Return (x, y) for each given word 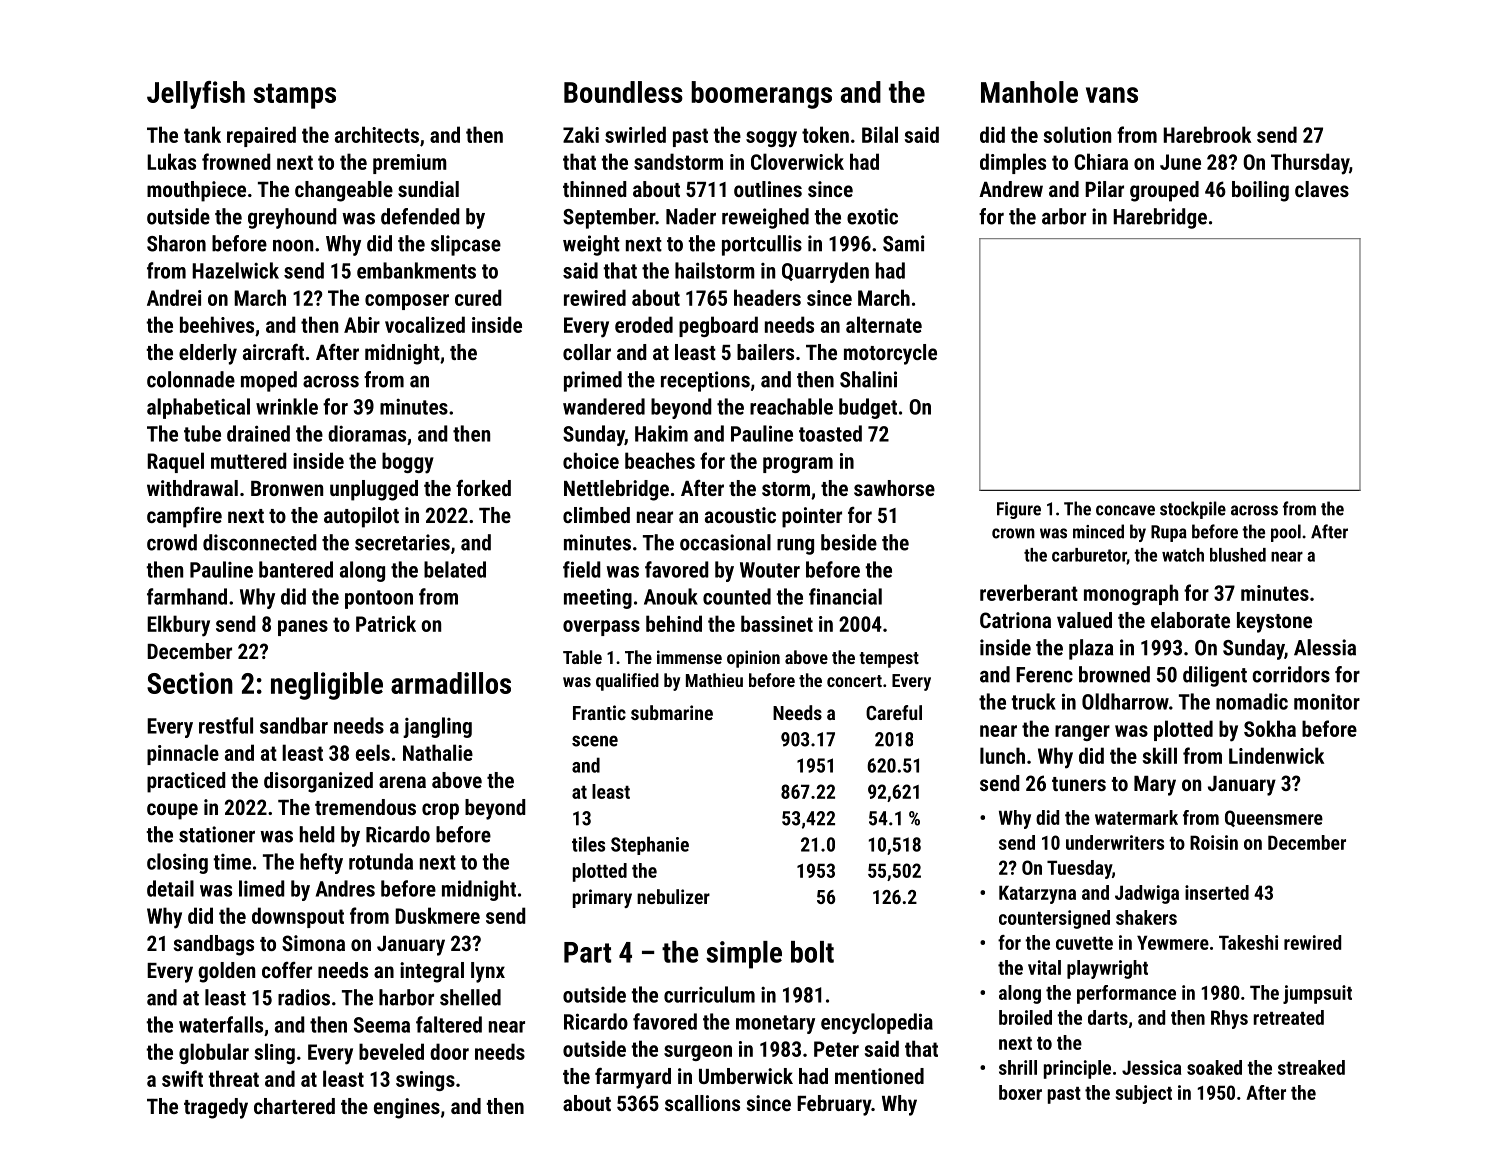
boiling (1260, 191)
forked (483, 487)
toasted (830, 433)
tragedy (216, 1108)
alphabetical (198, 408)
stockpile (1193, 510)
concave (1125, 510)
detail (170, 888)
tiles (588, 844)
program (798, 465)
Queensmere (1274, 818)
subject (1144, 1094)
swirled (635, 134)
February (834, 1105)
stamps (294, 96)
